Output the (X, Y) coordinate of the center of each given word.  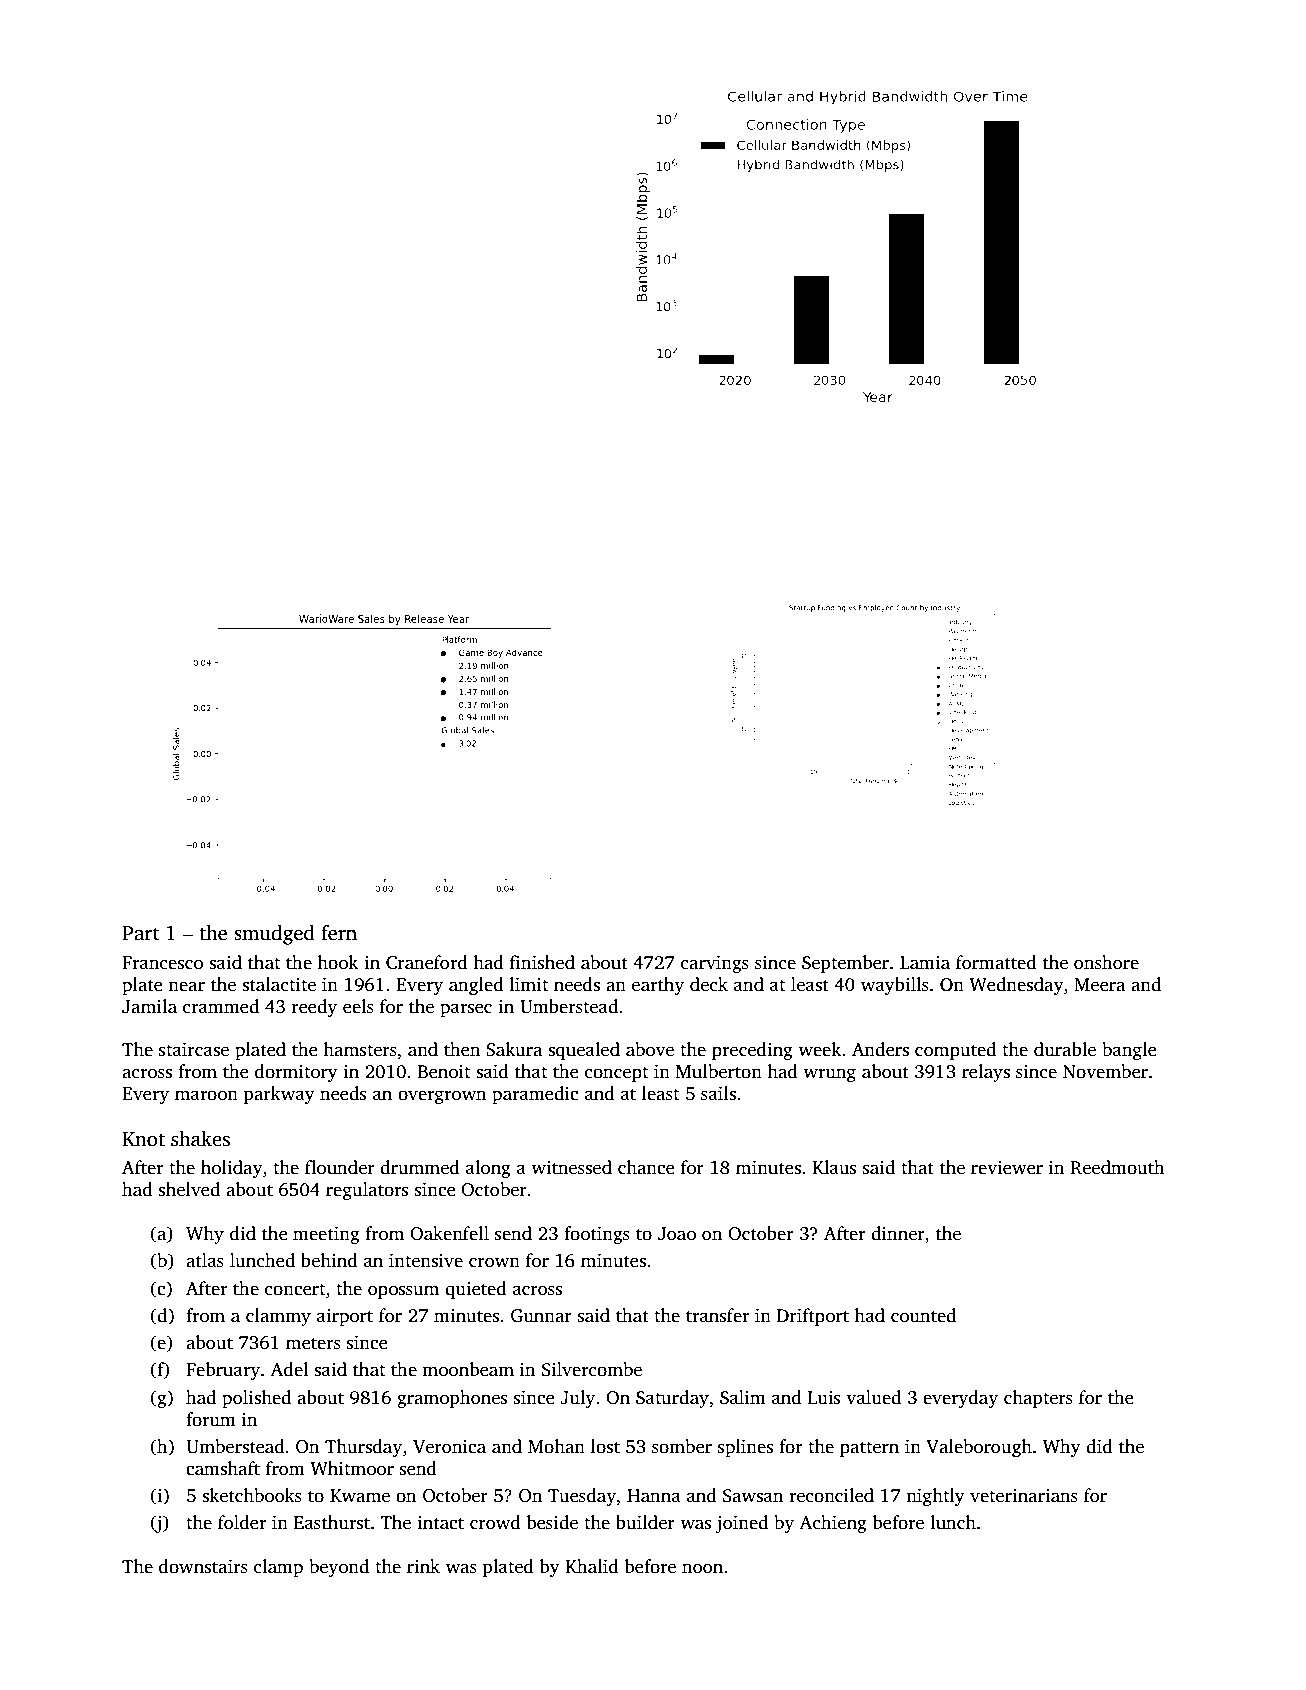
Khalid (592, 1566)
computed (955, 1051)
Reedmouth (1117, 1167)
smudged (274, 935)
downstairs (203, 1566)
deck (709, 984)
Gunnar (541, 1316)
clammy (278, 1317)
